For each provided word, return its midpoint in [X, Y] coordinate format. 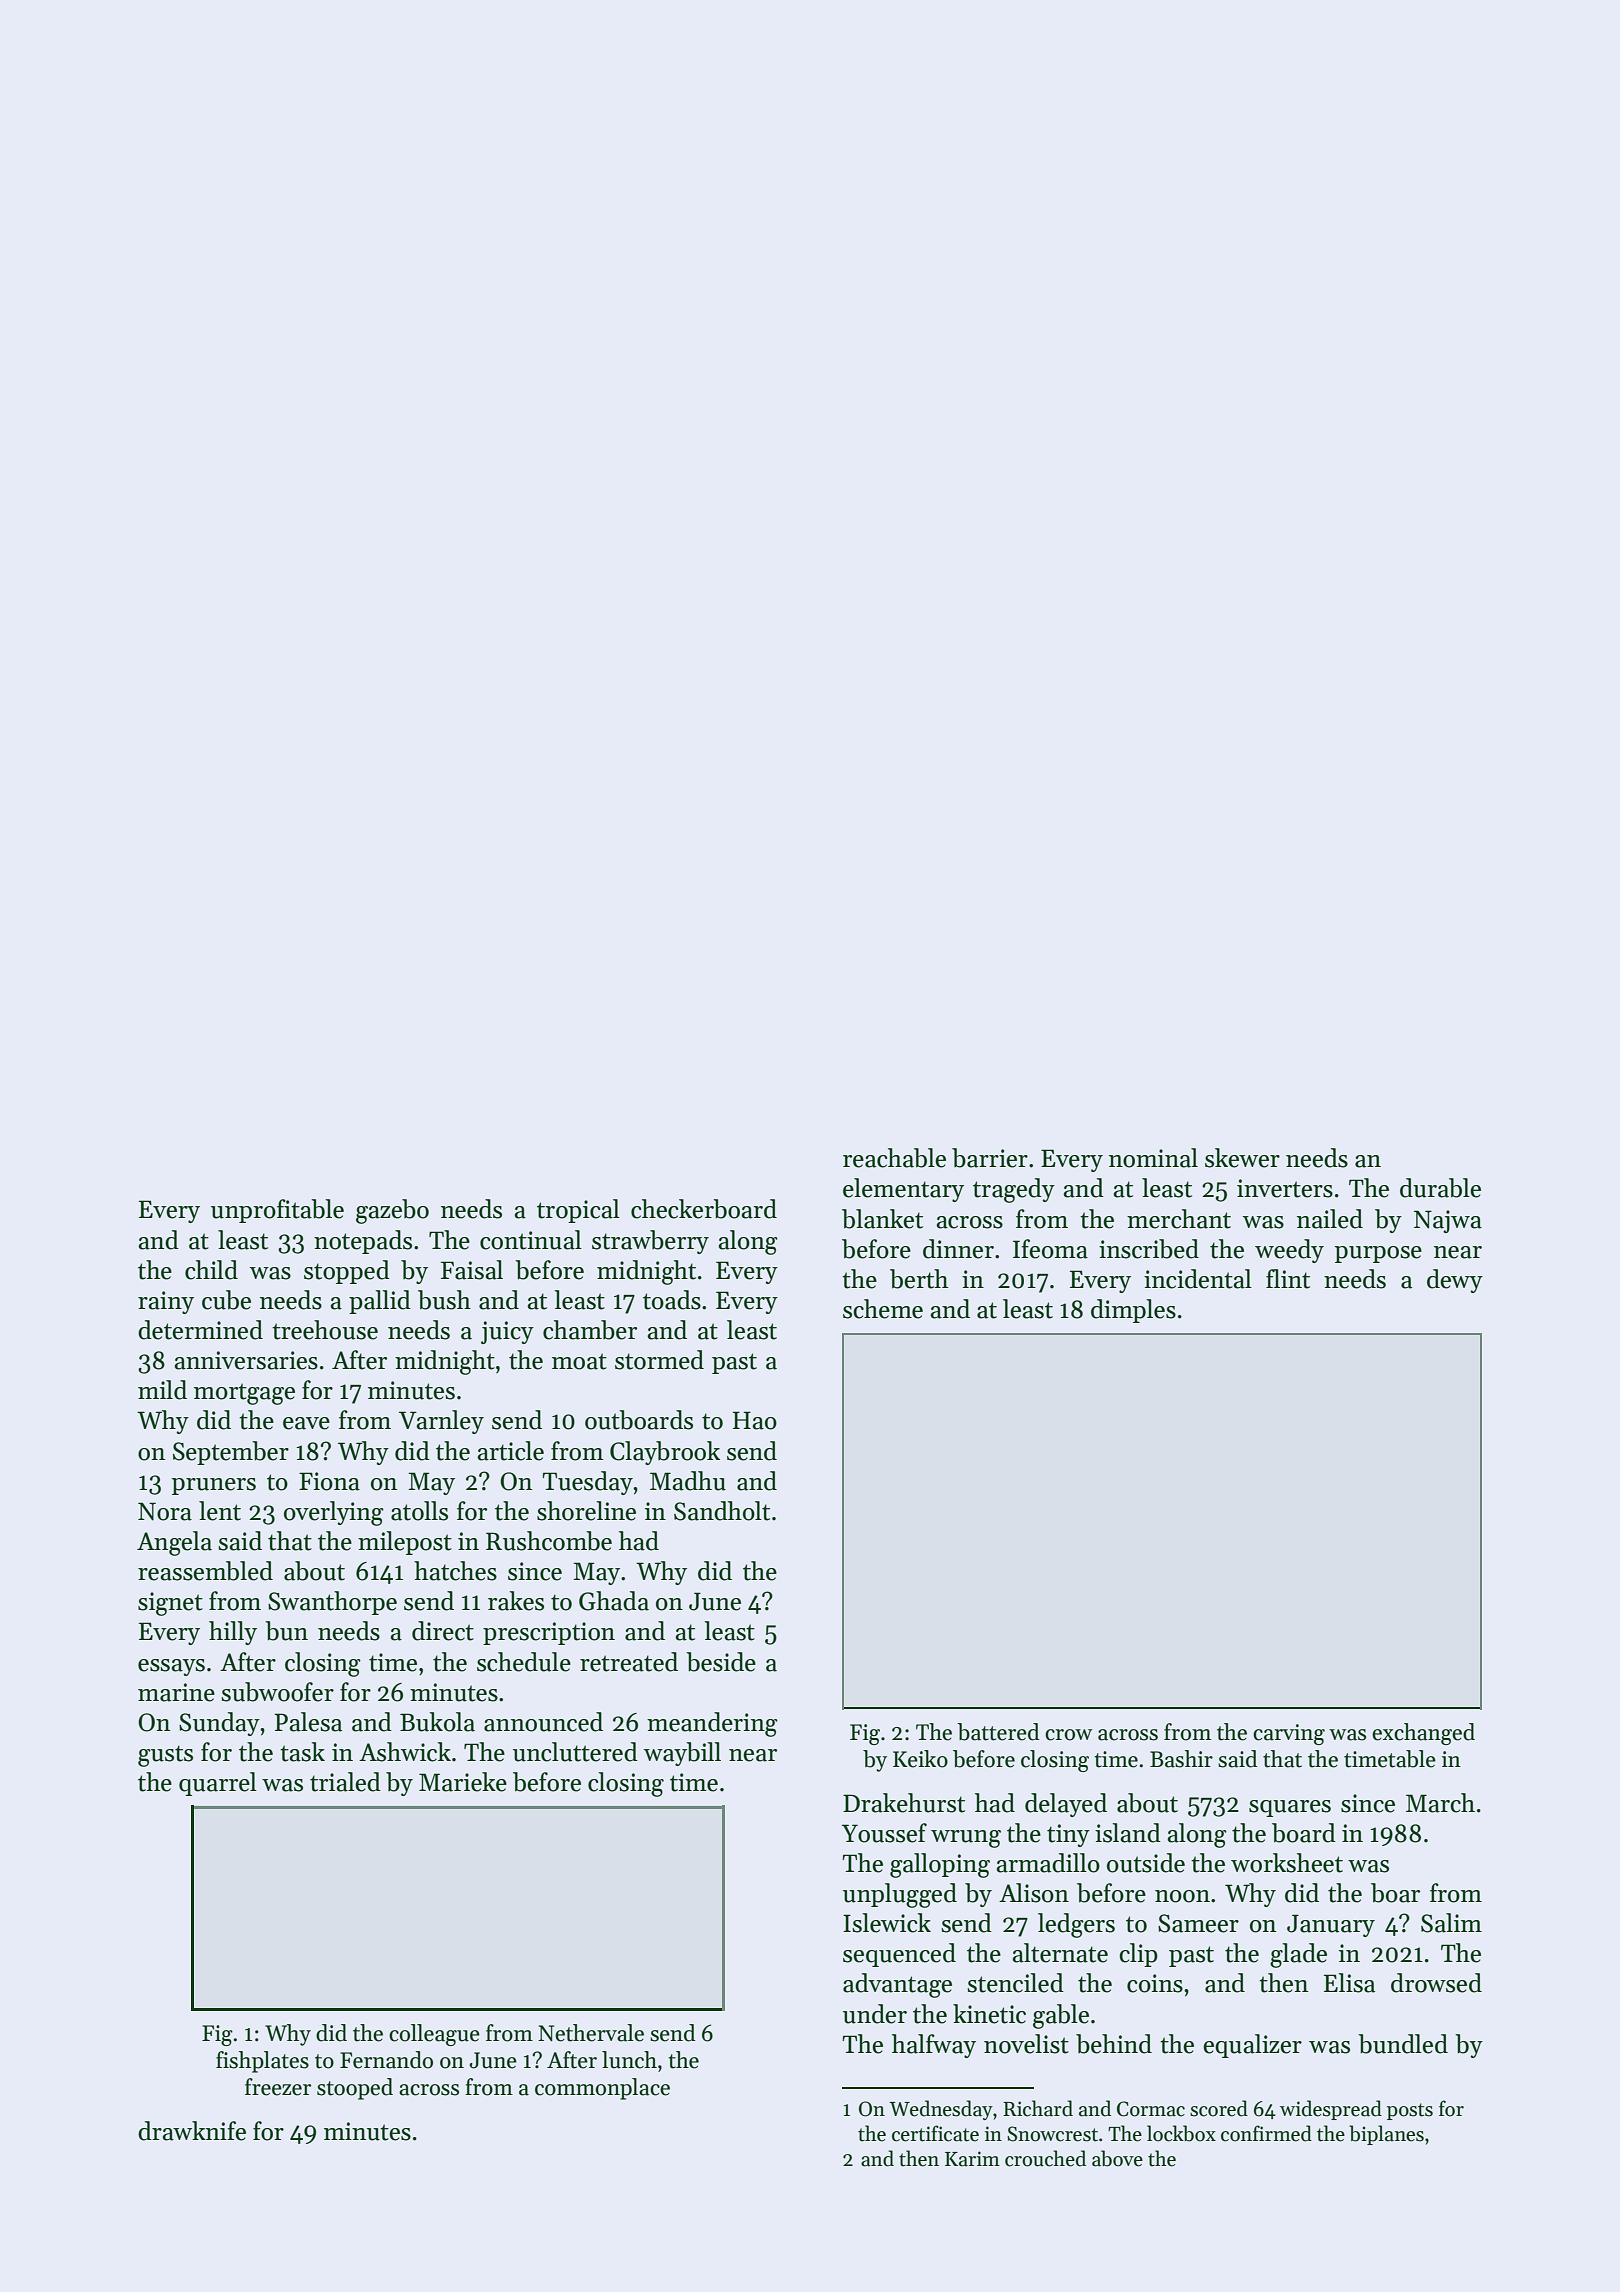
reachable [894, 1158]
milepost [405, 1543]
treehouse [325, 1330]
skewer [1242, 1158]
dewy [1455, 1281]
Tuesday [588, 1483]
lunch [629, 2060]
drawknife [192, 2131]
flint [1288, 1279]
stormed [659, 1360]
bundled [1403, 2044]
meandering [712, 1724]
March [1440, 1803]
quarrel [218, 1784]
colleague [434, 2035]
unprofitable [277, 1211]
